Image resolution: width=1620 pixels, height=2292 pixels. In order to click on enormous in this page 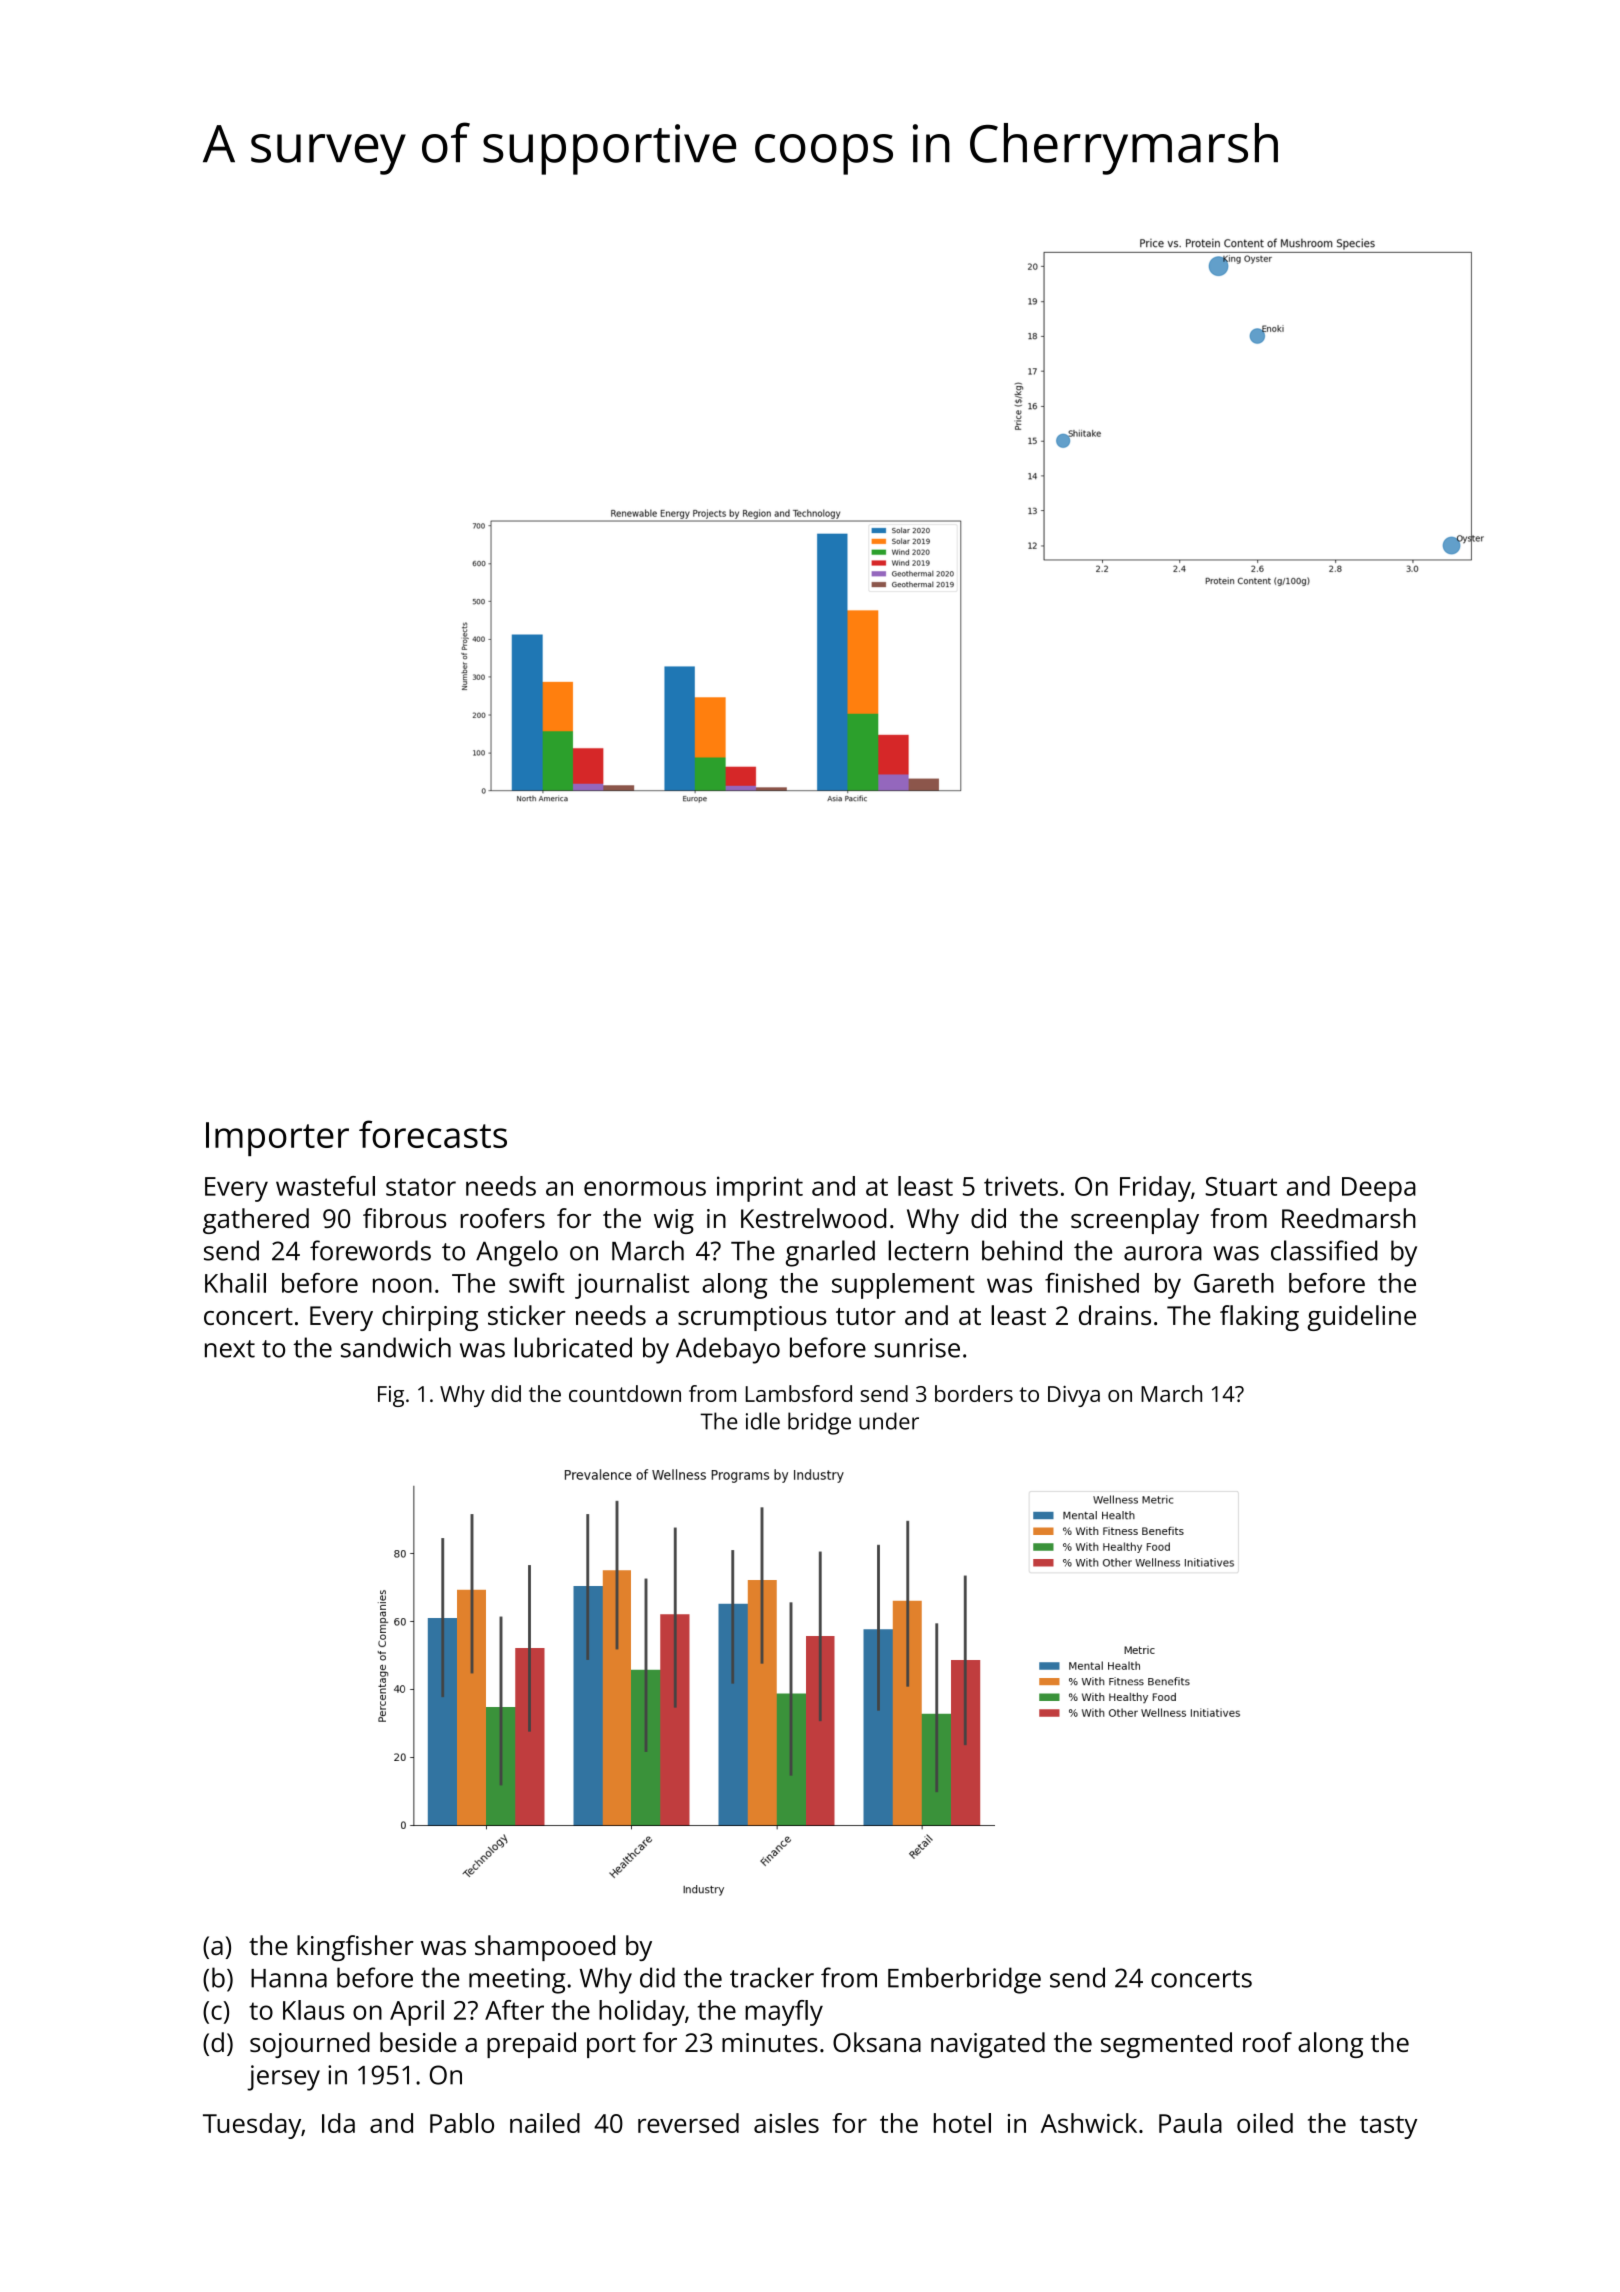, I will do `click(645, 1188)`.
